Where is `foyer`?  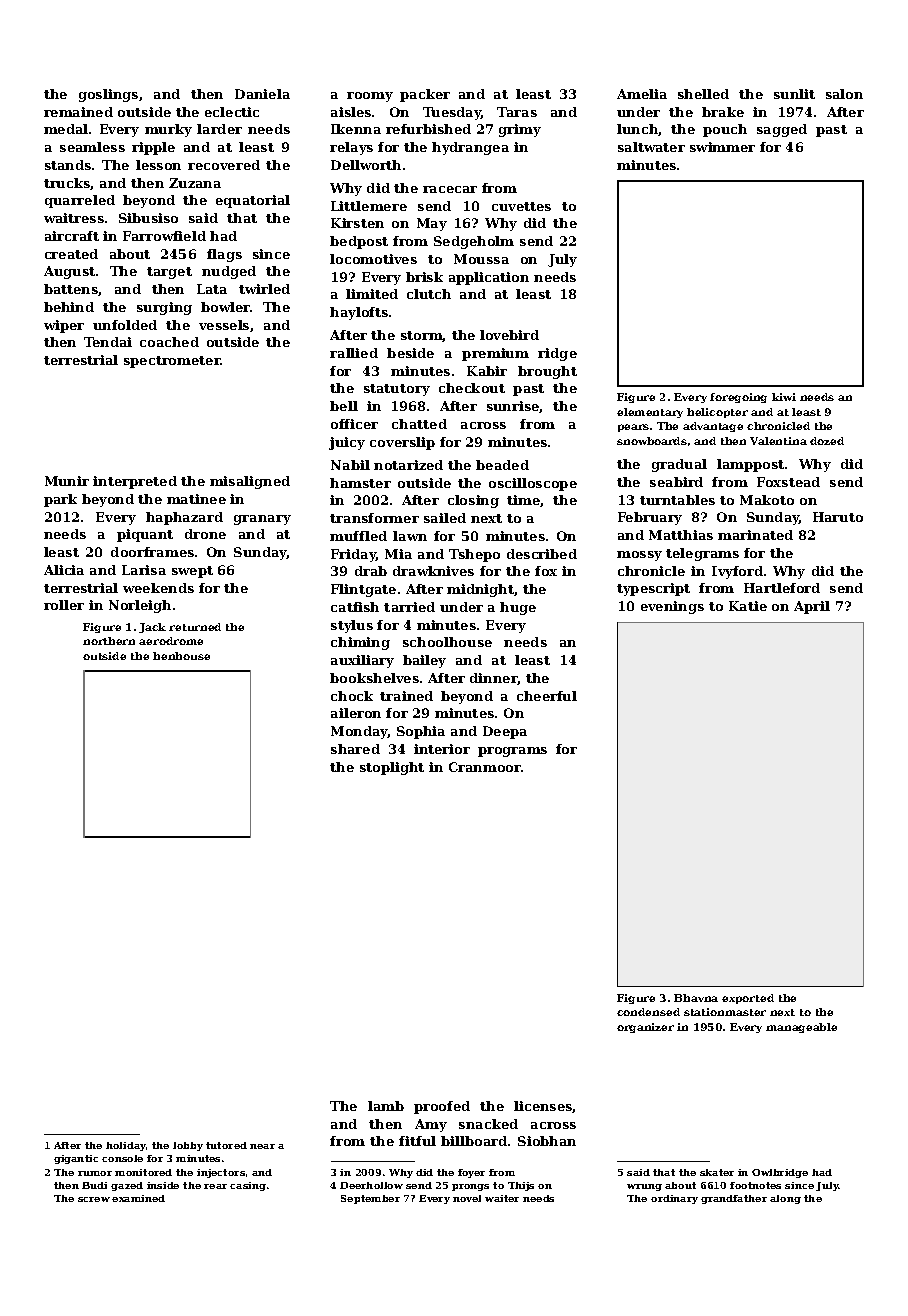 foyer is located at coordinates (471, 1173).
